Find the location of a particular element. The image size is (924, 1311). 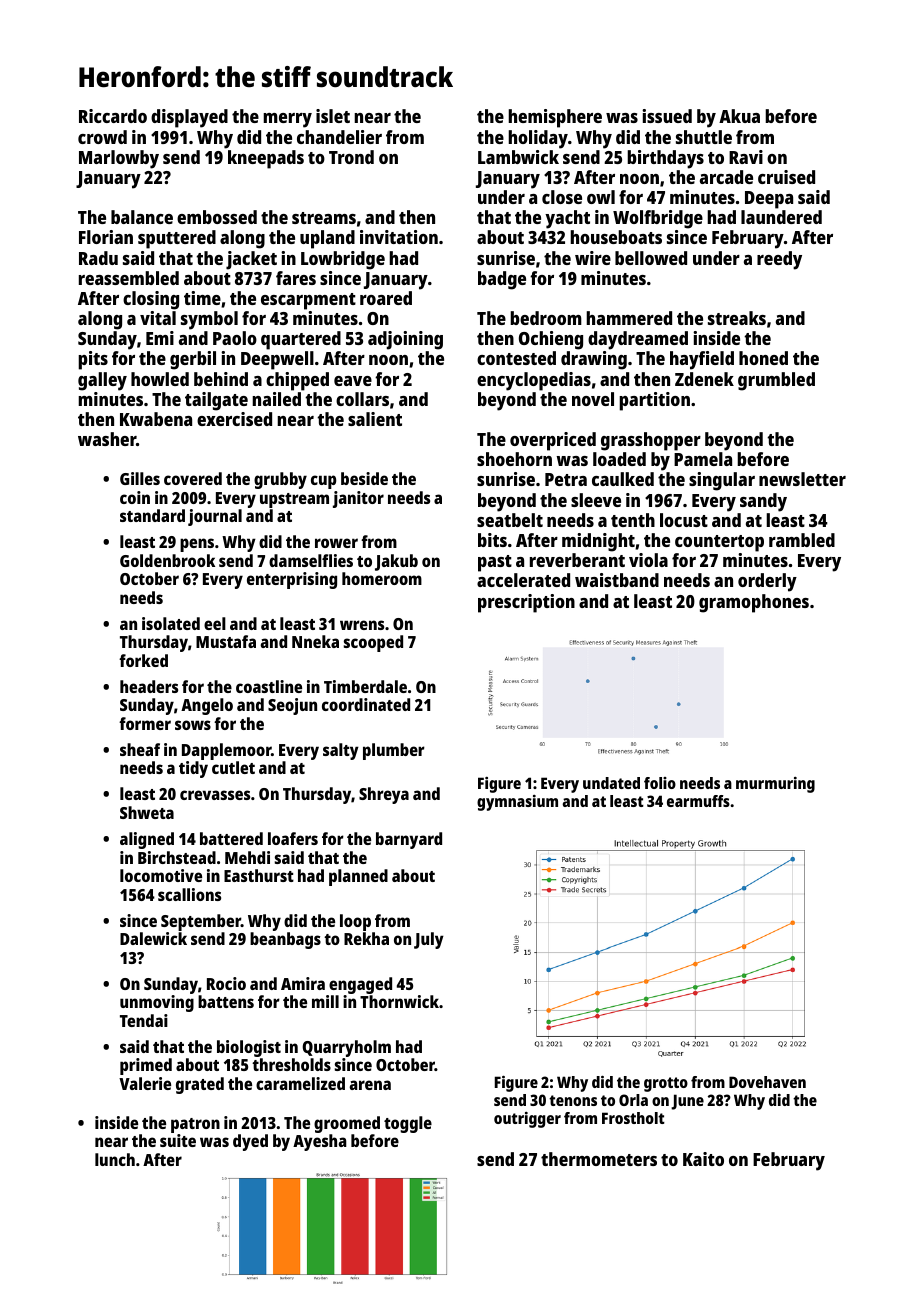

wrens is located at coordinates (362, 625).
